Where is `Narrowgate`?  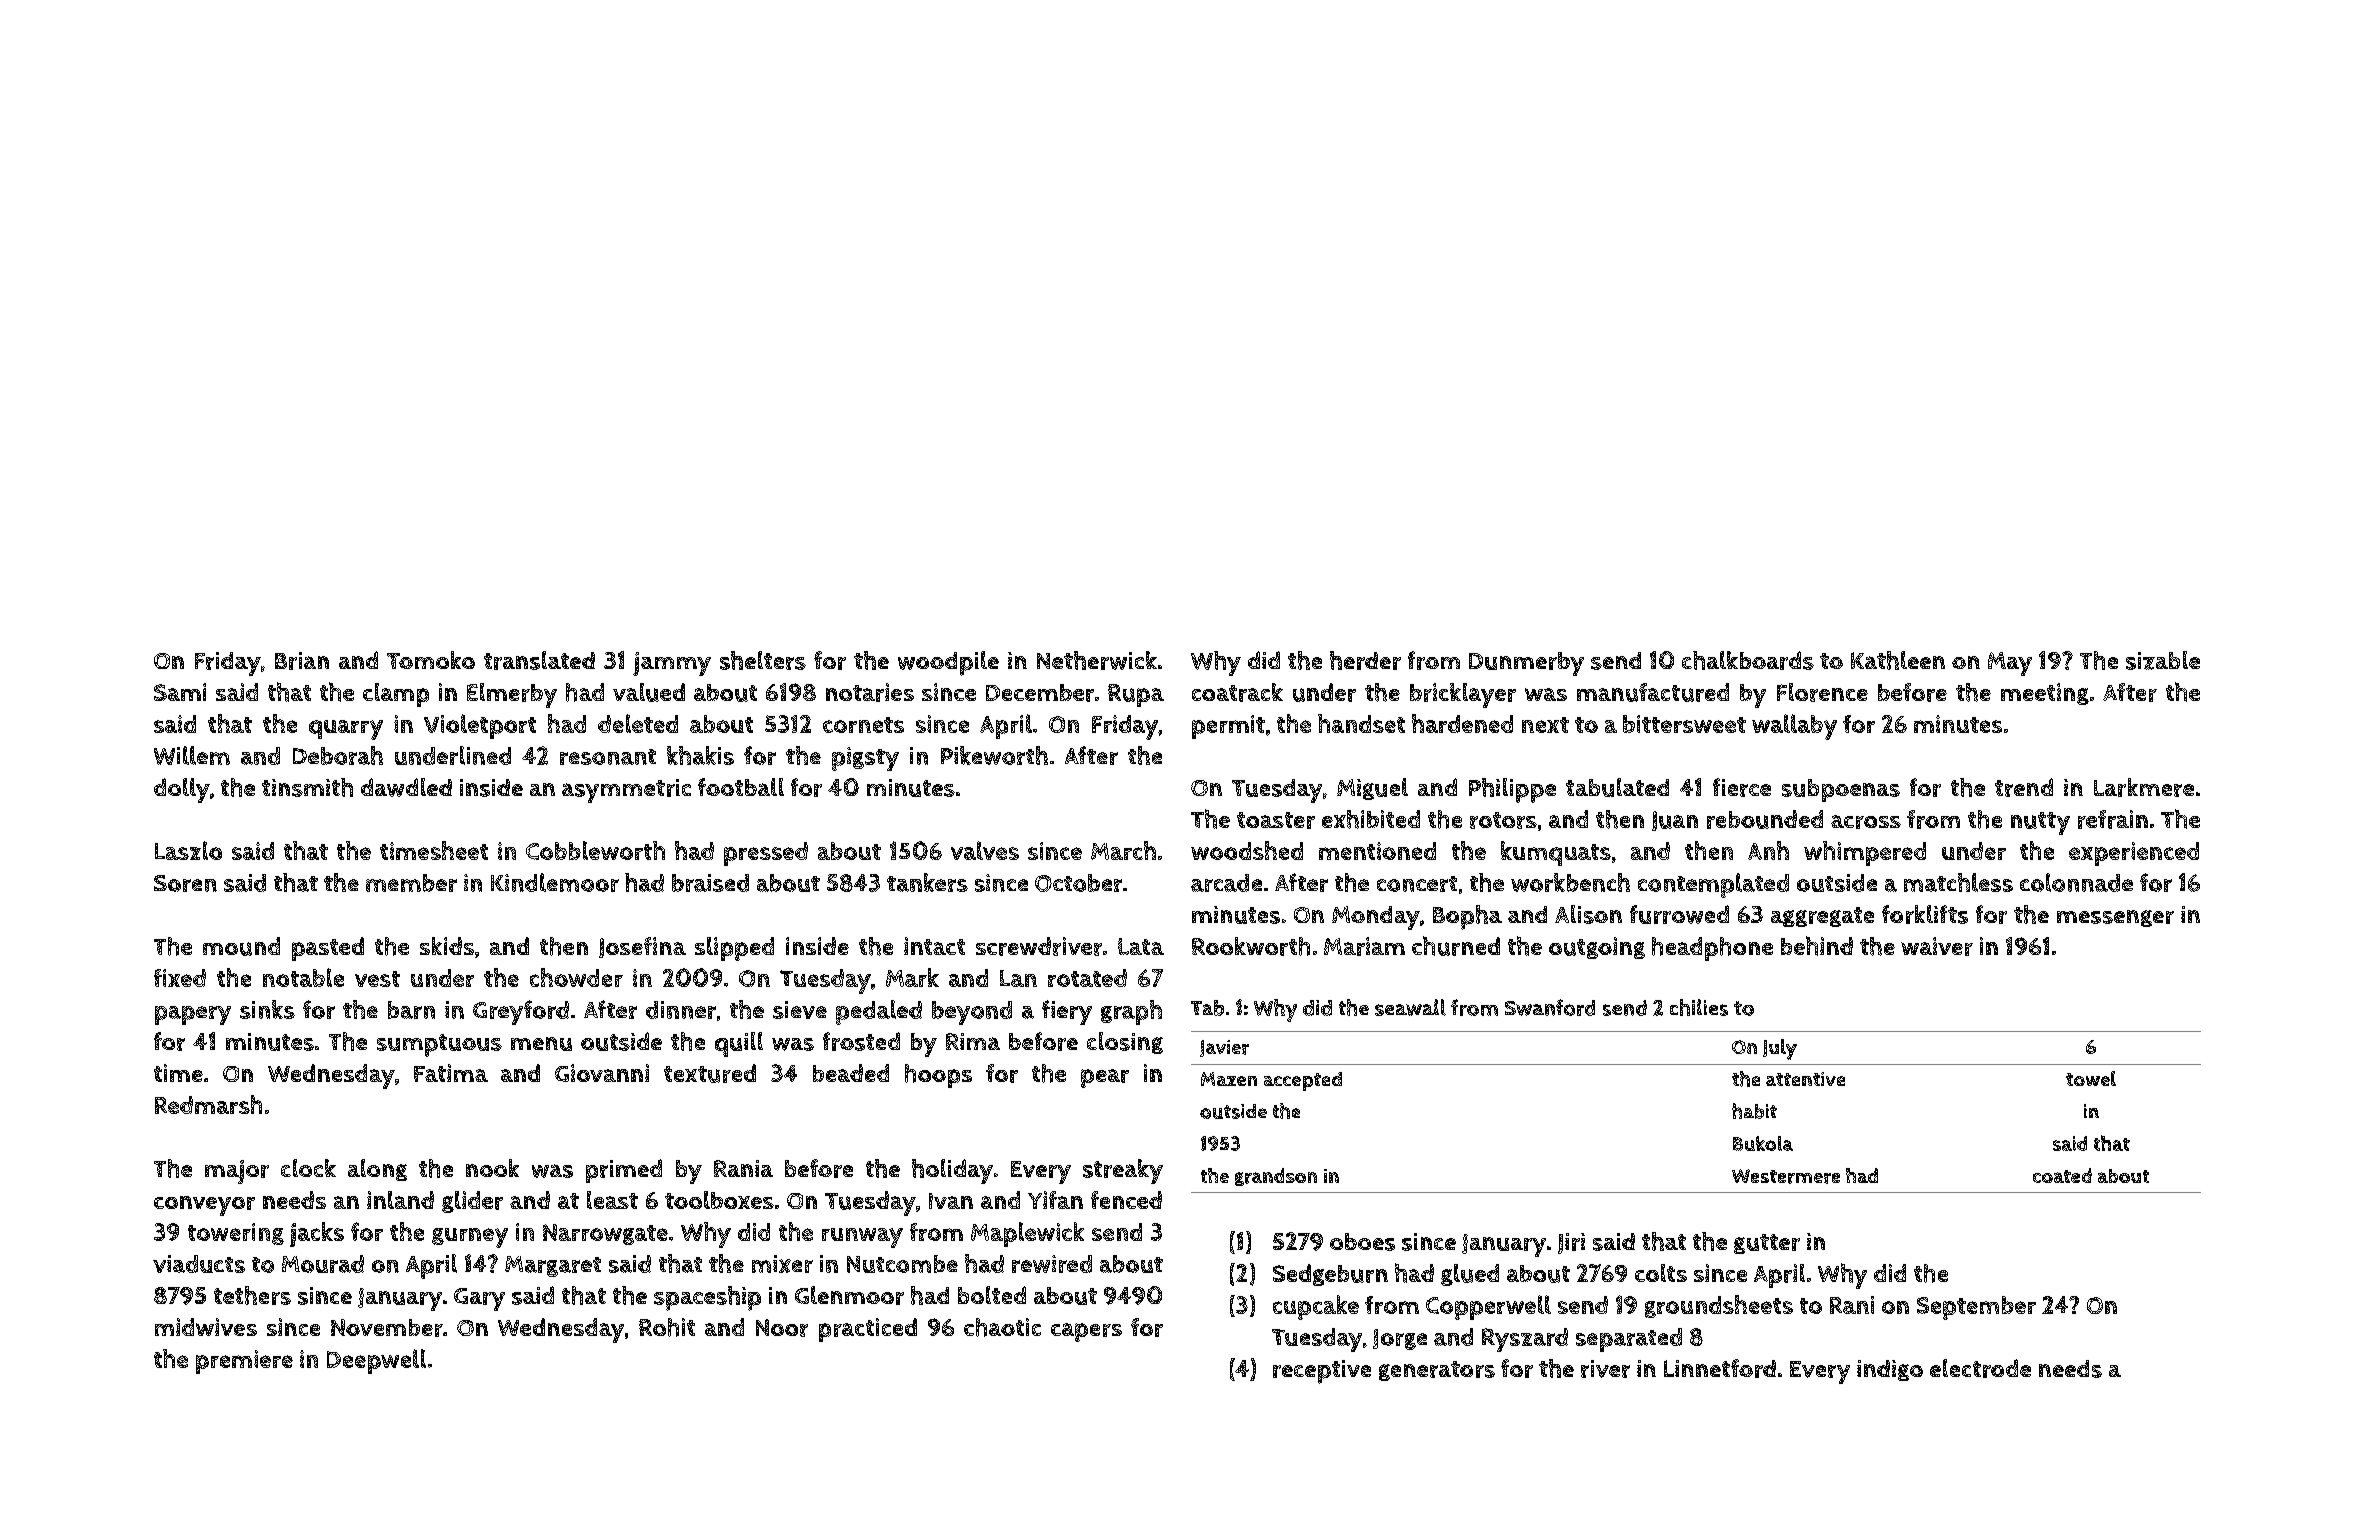
Narrowgate is located at coordinates (605, 1234).
